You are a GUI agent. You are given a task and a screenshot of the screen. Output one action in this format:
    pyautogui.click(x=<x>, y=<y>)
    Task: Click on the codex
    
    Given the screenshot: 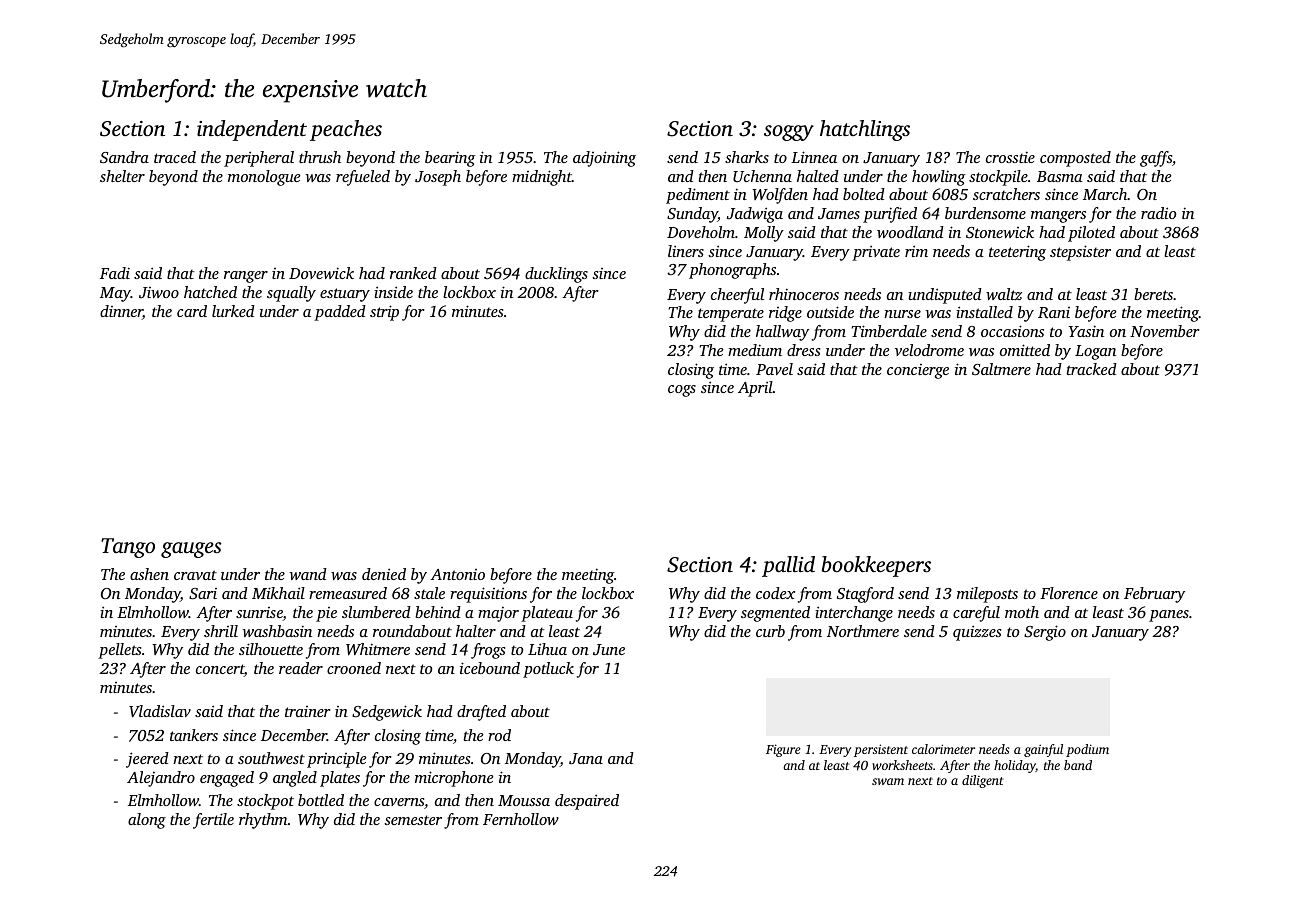 What is the action you would take?
    pyautogui.click(x=775, y=593)
